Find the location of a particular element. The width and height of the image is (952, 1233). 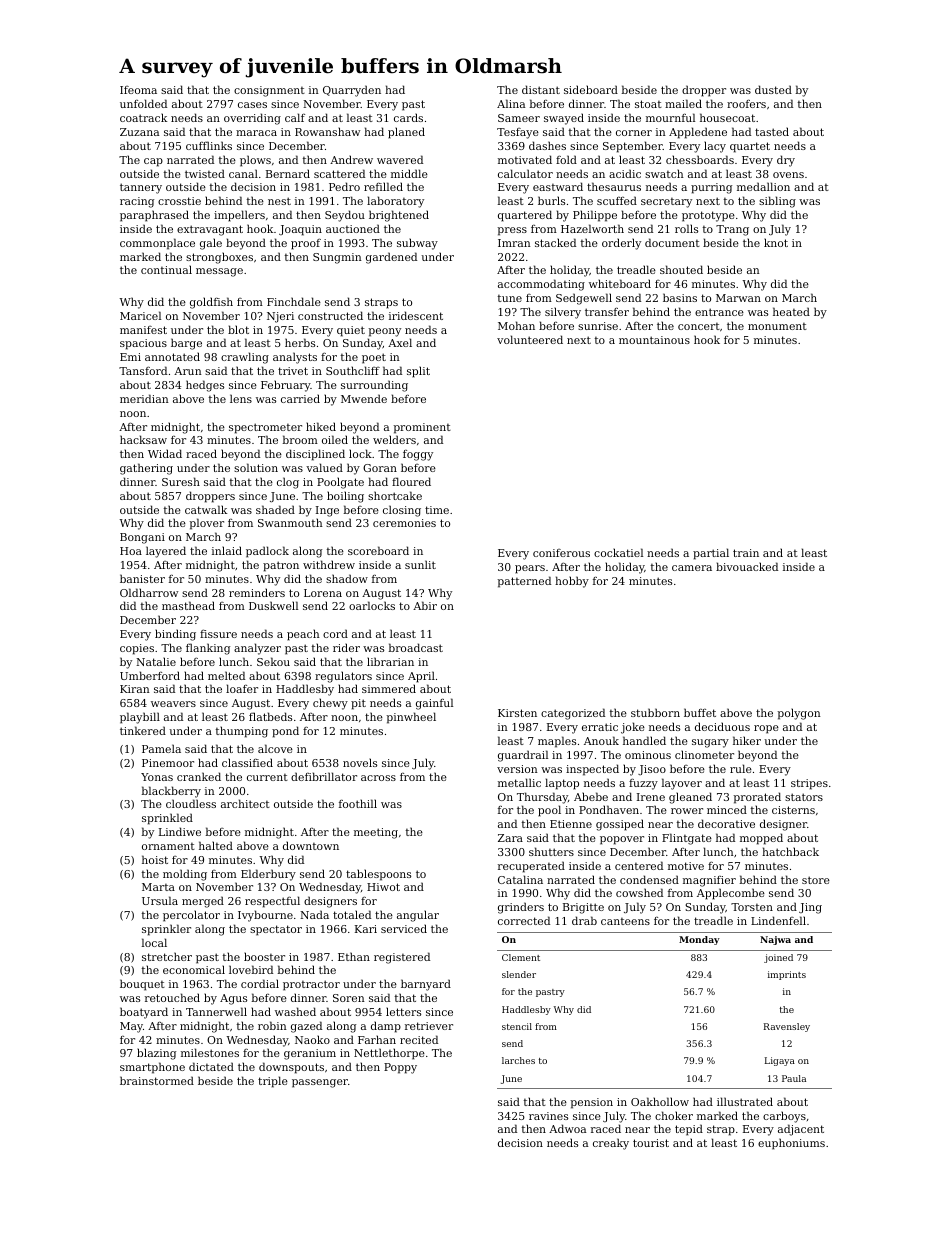

mountainous is located at coordinates (654, 340).
